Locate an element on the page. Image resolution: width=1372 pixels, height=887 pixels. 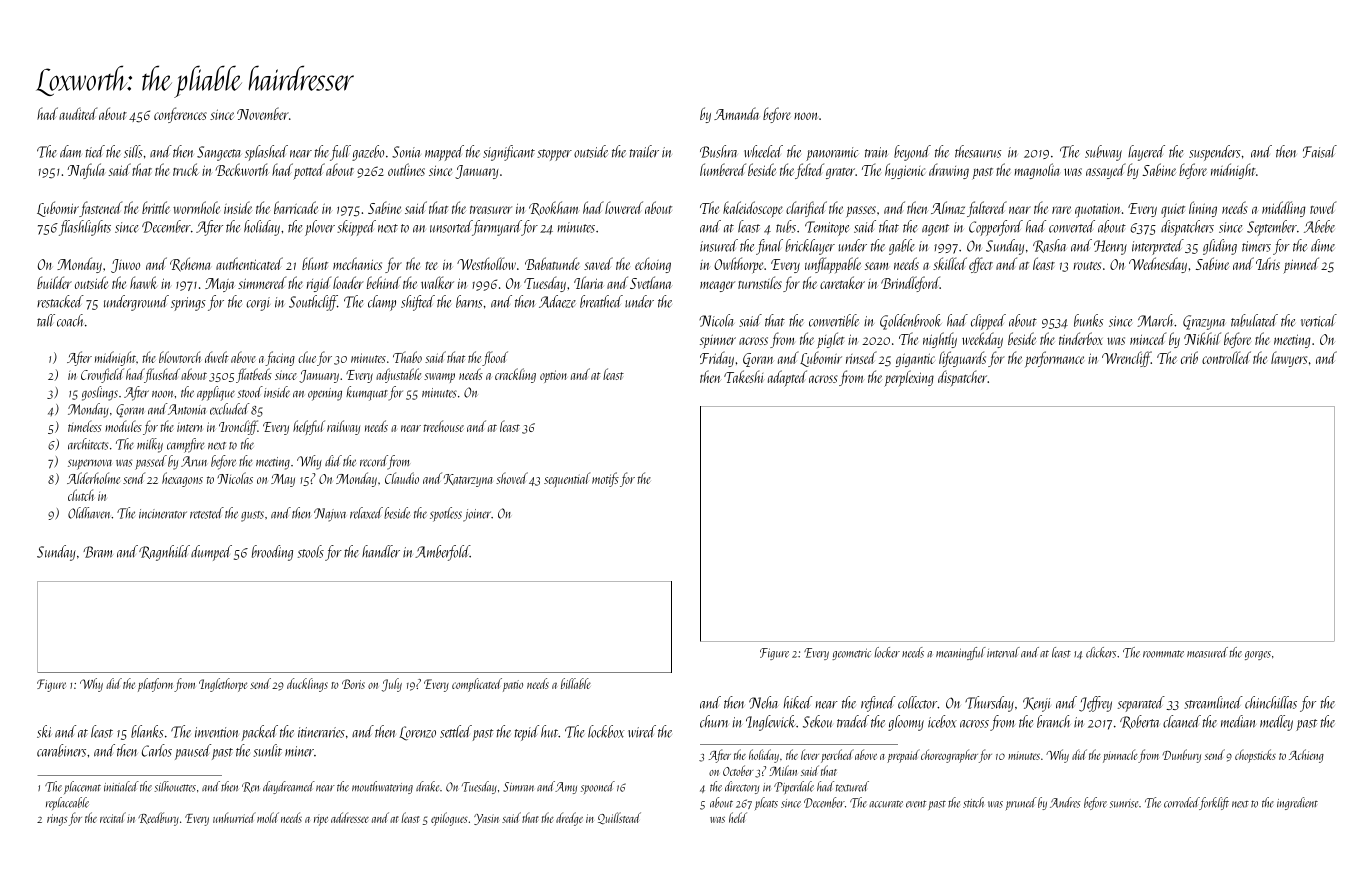
subway is located at coordinates (1103, 153).
